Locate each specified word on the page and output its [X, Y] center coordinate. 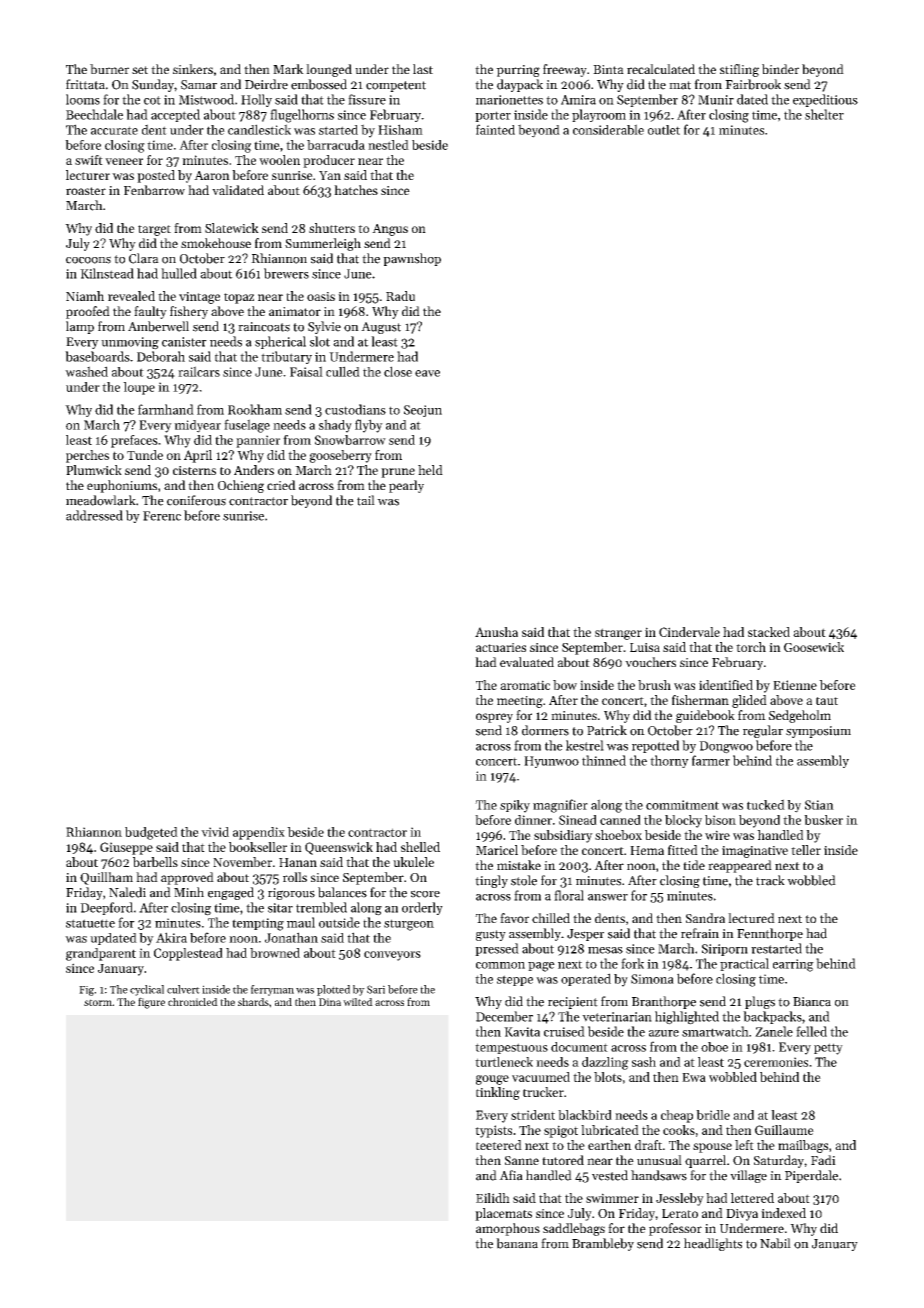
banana [517, 1243]
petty [828, 1049]
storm [98, 1002]
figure [151, 1003]
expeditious [825, 100]
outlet [664, 130]
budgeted [151, 833]
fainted [495, 129]
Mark [288, 69]
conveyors [392, 956]
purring [518, 71]
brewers [286, 273]
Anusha [496, 632]
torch [751, 647]
